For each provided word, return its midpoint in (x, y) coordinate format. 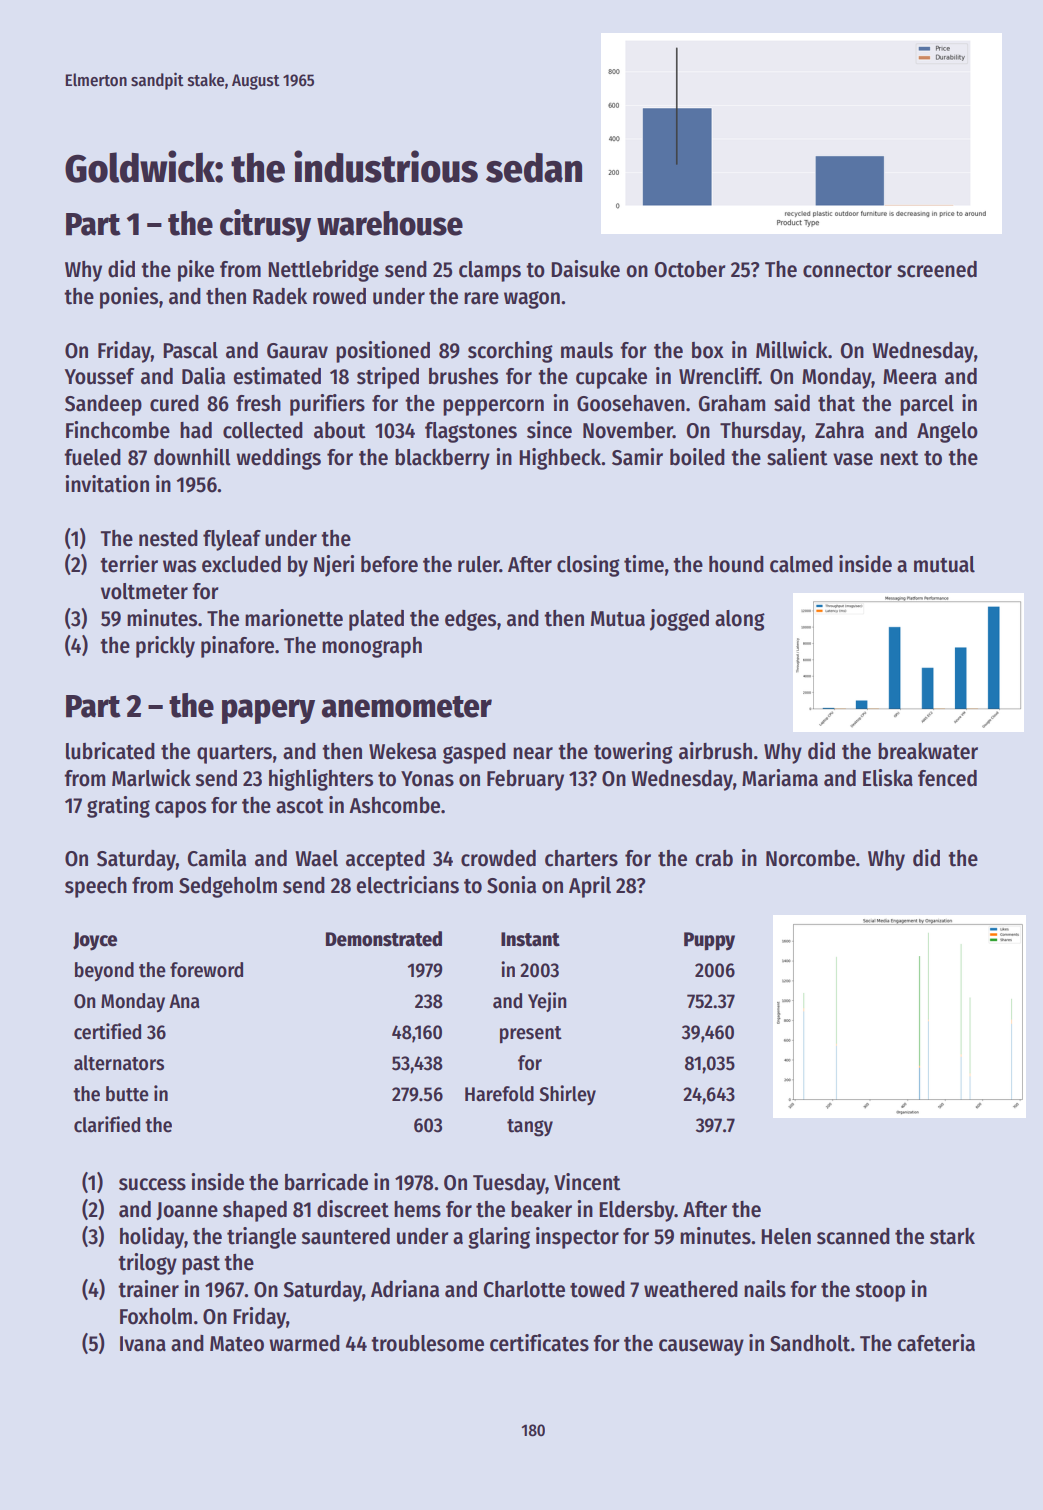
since (549, 430)
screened (937, 269)
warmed (304, 1343)
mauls (587, 350)
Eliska (888, 778)
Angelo (947, 432)
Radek (280, 296)
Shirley (567, 1095)
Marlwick (151, 778)
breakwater (928, 751)
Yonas (427, 779)
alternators (119, 1063)
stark (952, 1236)
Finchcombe (118, 430)
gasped (474, 753)
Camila (217, 858)
